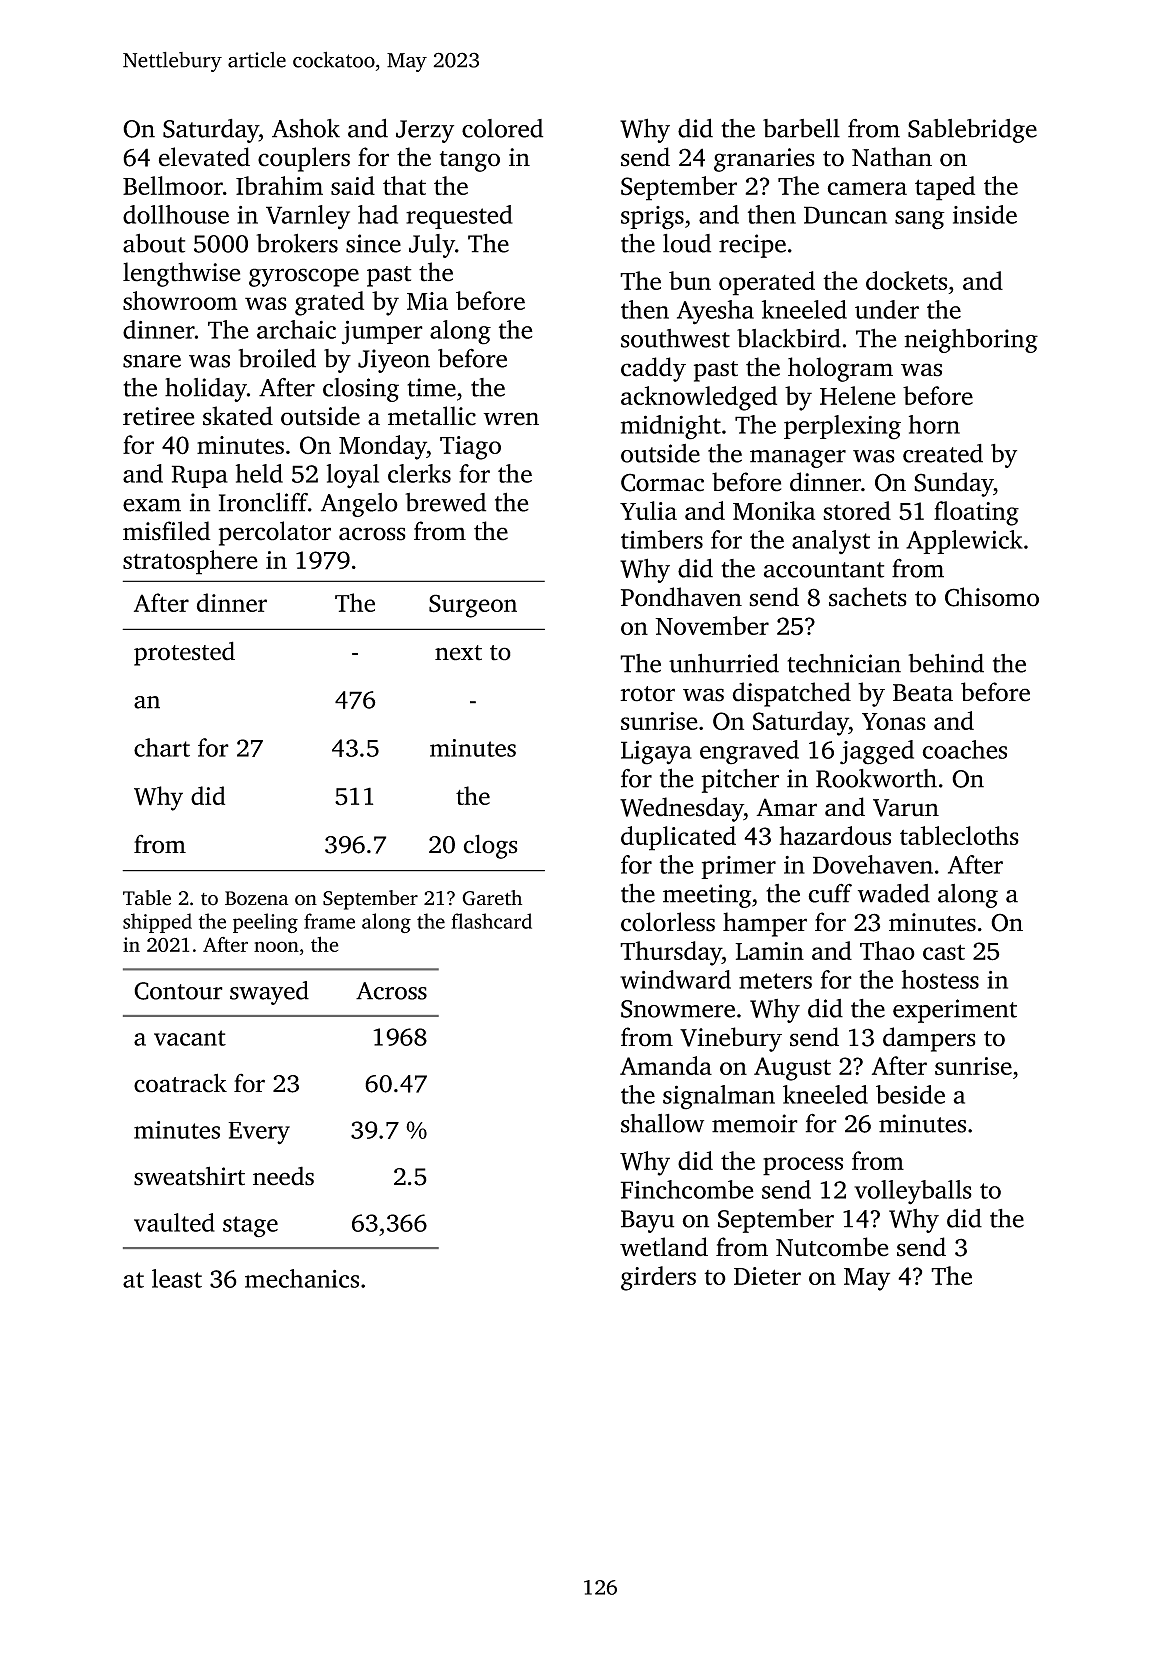  Describe the element at coordinates (803, 1166) in the screenshot. I see `process` at that location.
